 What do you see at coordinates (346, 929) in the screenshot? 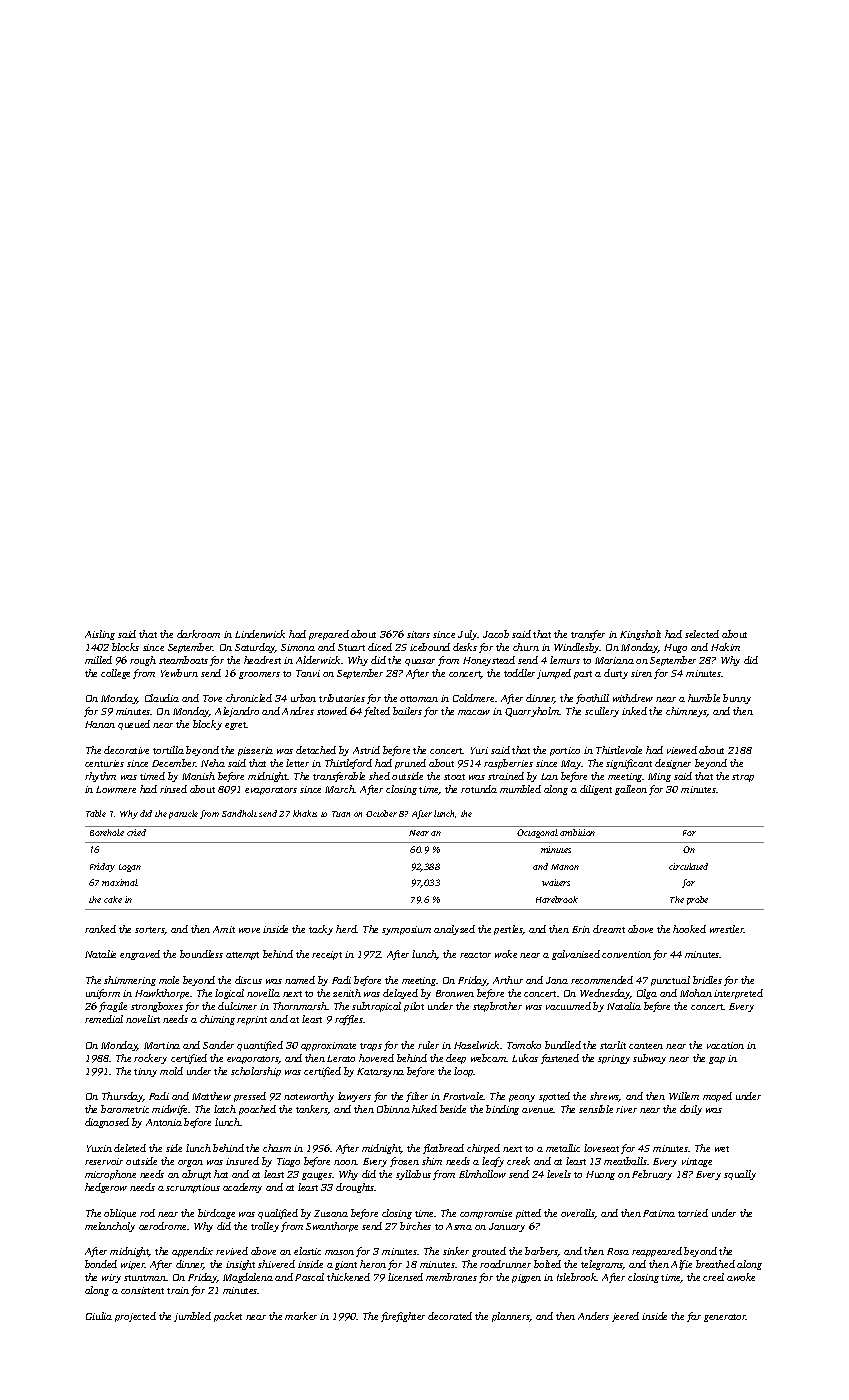
I see `herd` at bounding box center [346, 929].
